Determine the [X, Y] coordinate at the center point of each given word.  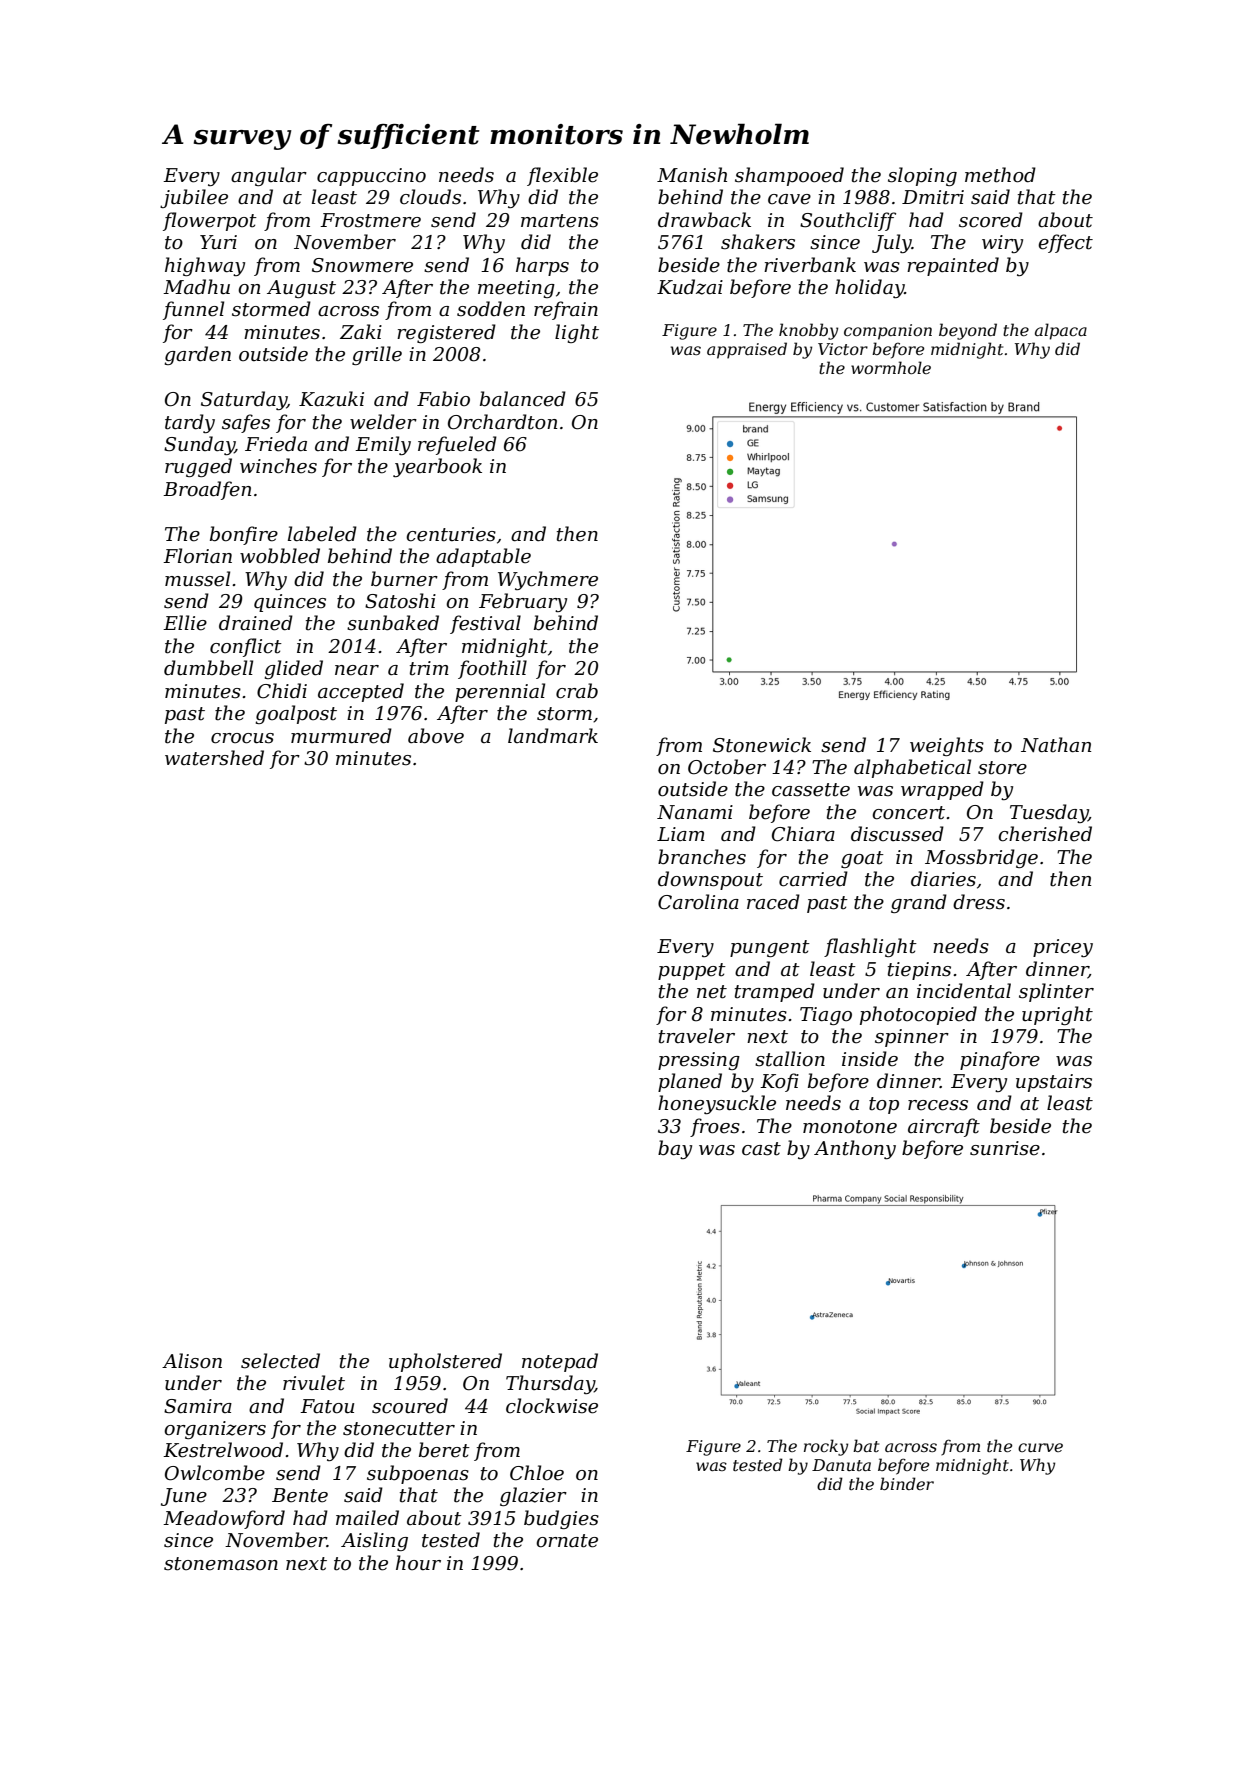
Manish [692, 175]
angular [269, 176]
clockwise [552, 1406]
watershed [214, 758]
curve [1040, 1447]
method [1000, 175]
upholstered [445, 1362]
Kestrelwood [223, 1450]
